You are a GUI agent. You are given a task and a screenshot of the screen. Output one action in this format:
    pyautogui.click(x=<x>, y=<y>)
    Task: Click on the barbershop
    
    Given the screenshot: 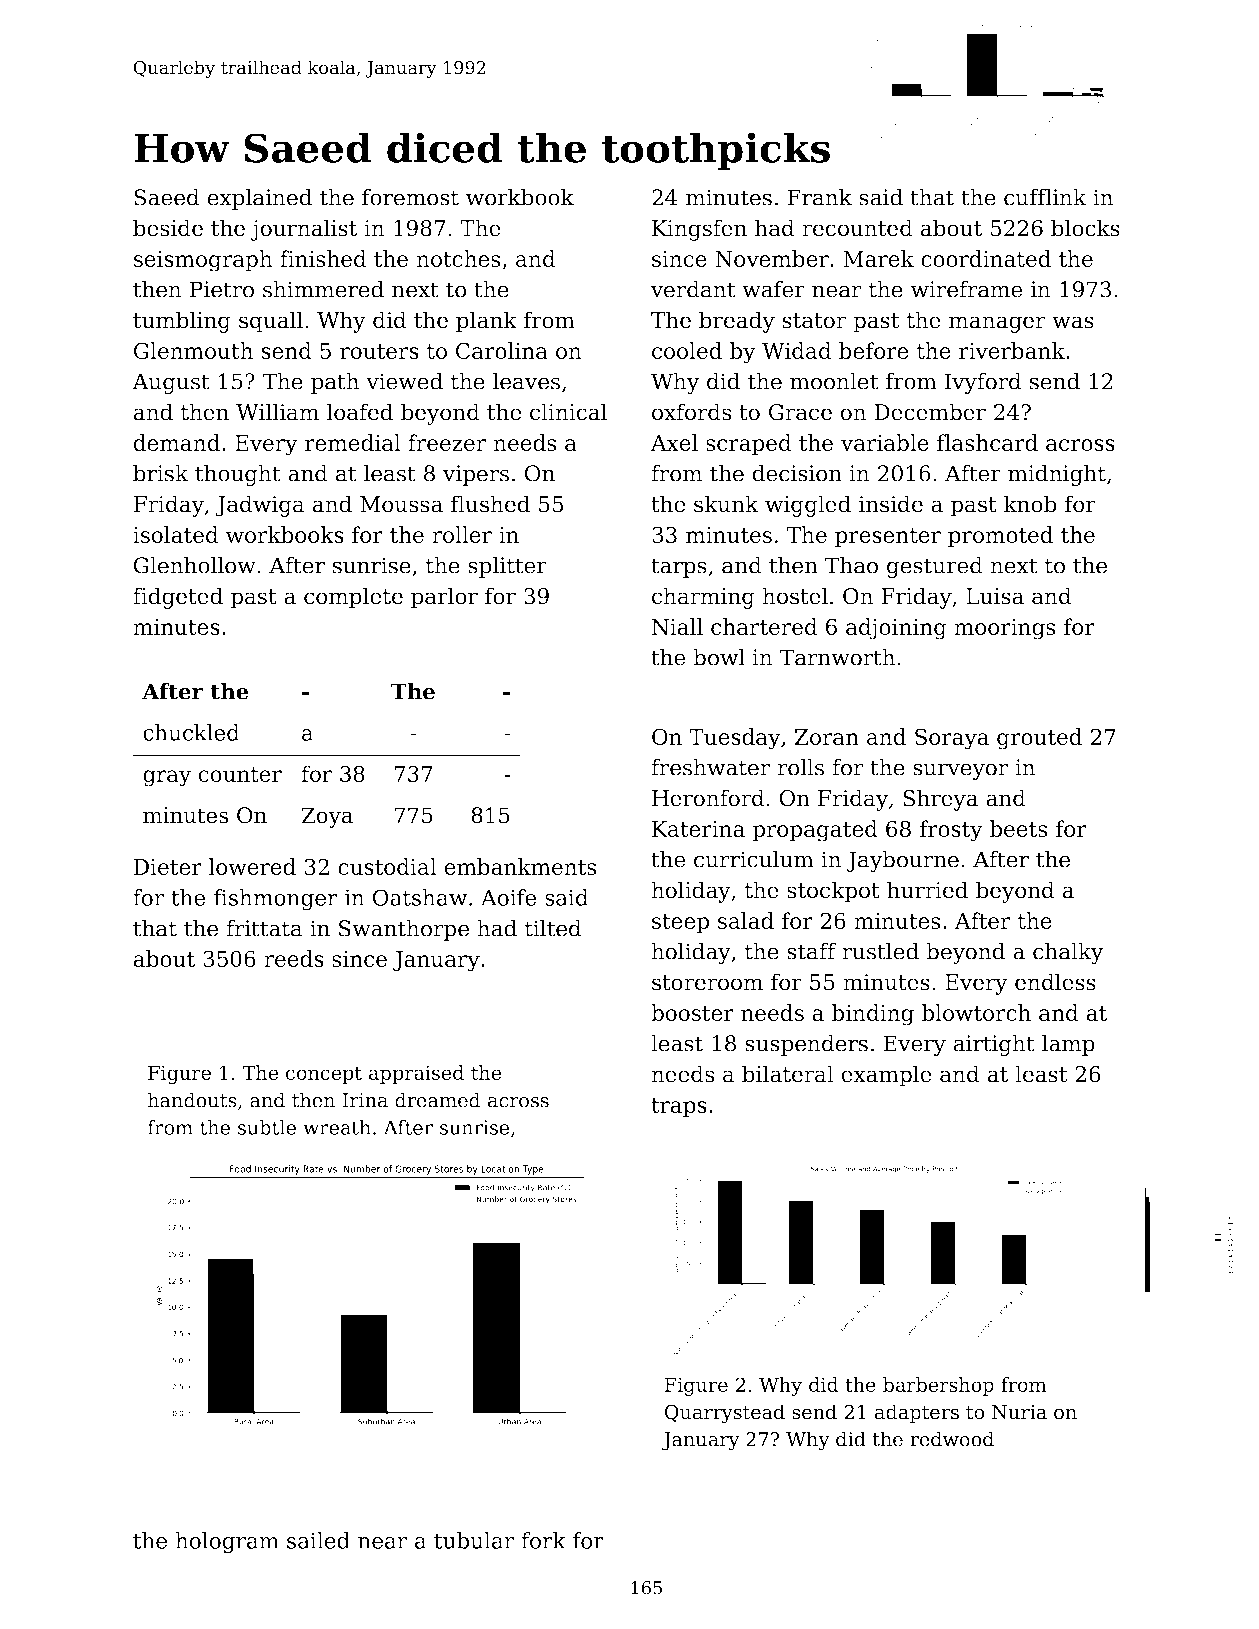 What is the action you would take?
    pyautogui.click(x=938, y=1386)
